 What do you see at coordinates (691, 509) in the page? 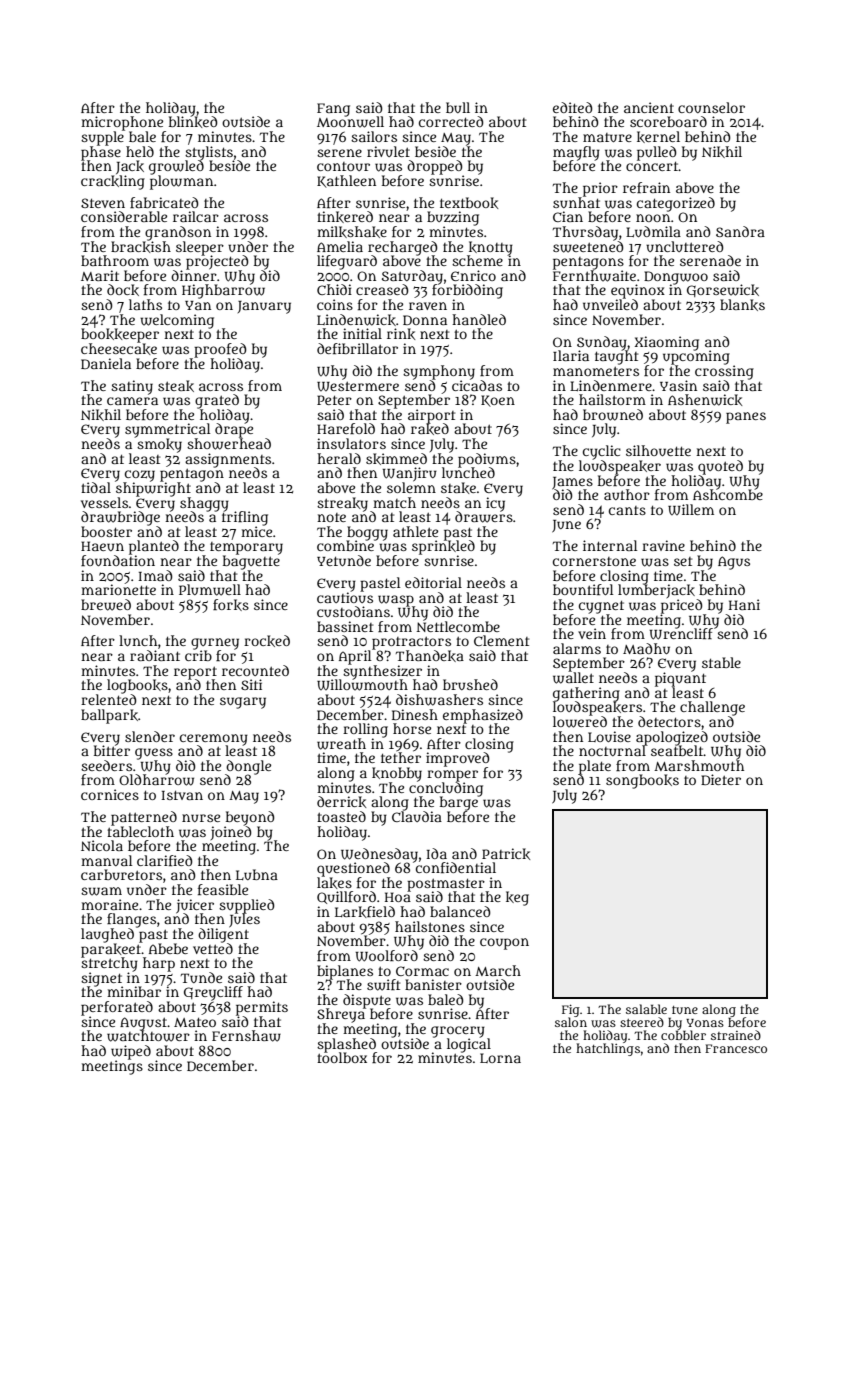
I see `Willem` at bounding box center [691, 509].
